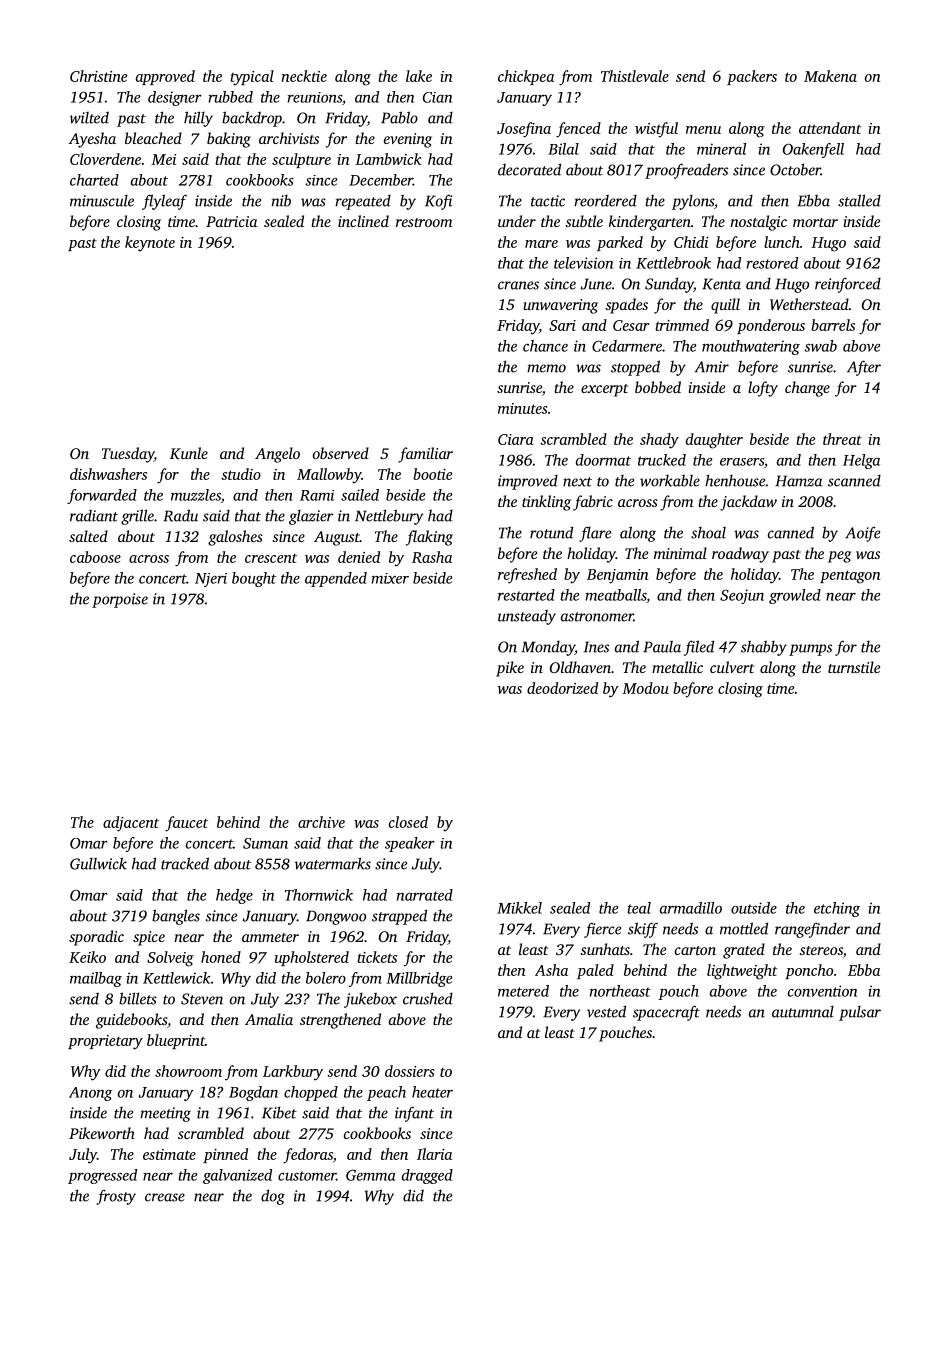 The height and width of the screenshot is (1350, 950). I want to click on roadway, so click(740, 555).
